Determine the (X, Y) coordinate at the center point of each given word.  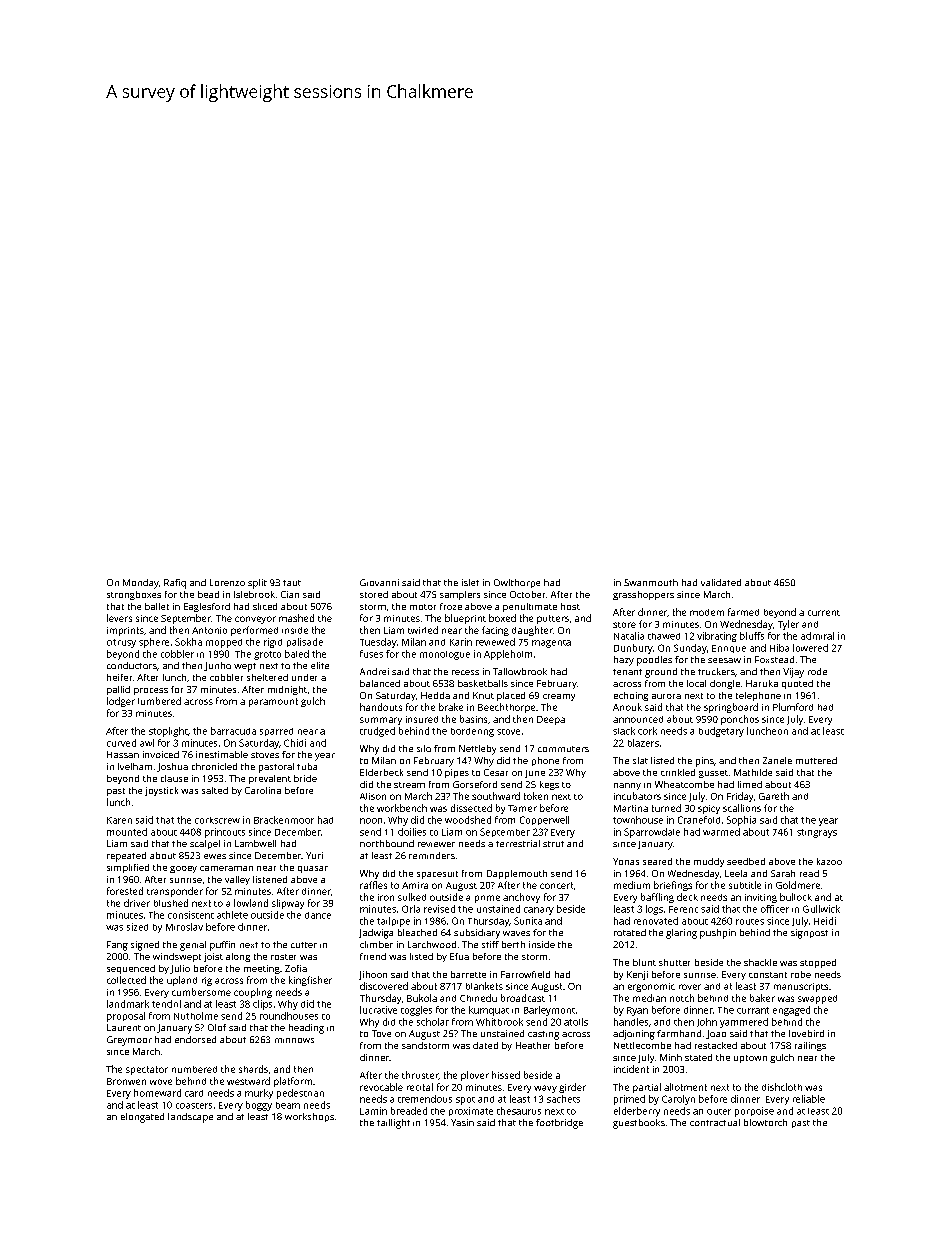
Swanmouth (651, 582)
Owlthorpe (517, 583)
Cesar (496, 772)
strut (553, 844)
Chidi (295, 743)
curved (121, 743)
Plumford (793, 707)
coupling (253, 993)
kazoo (829, 861)
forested (125, 891)
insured (422, 719)
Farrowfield (525, 974)
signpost (809, 934)
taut (292, 583)
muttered (816, 760)
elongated (142, 1118)
